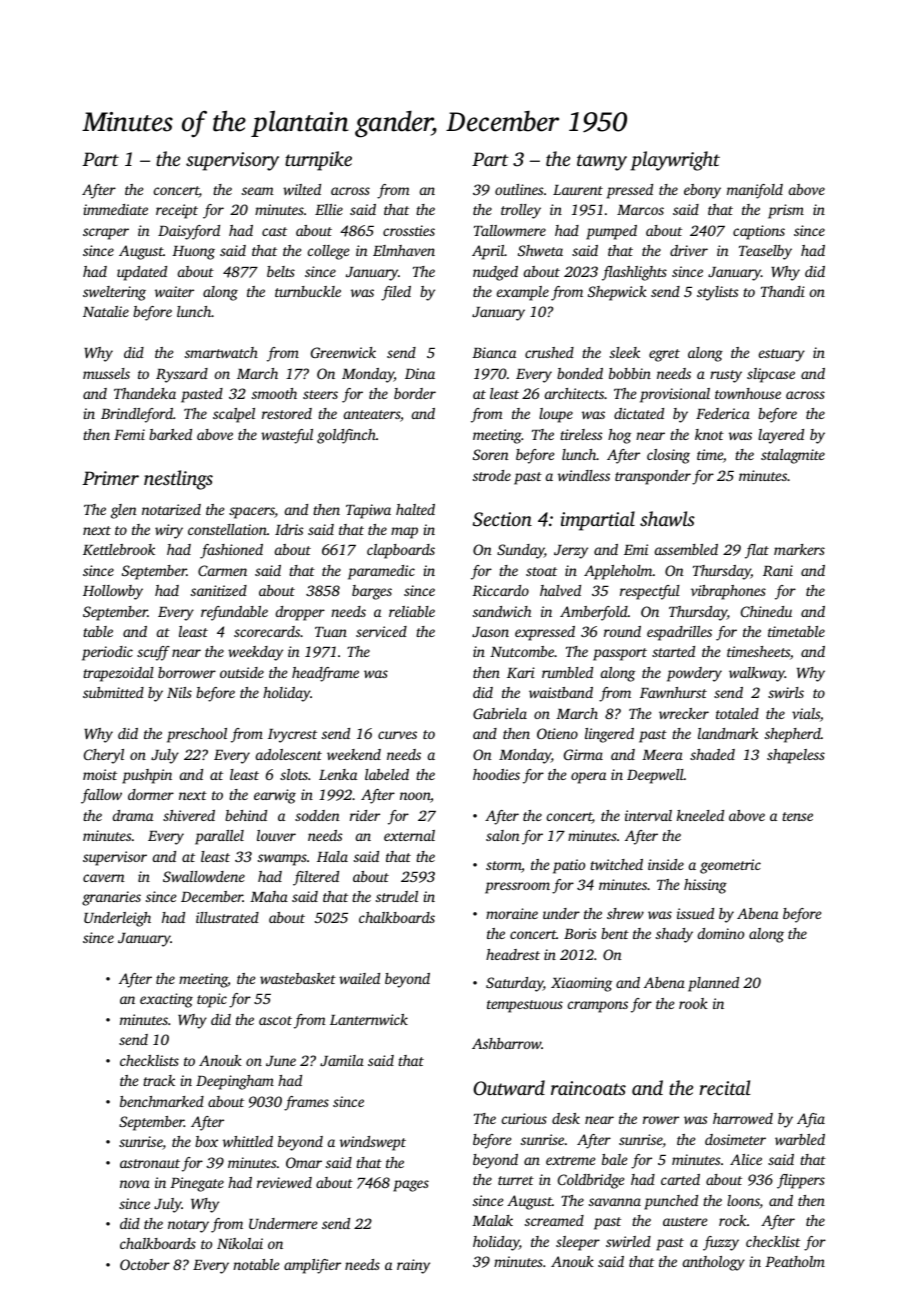  What do you see at coordinates (757, 551) in the page?
I see `flat` at bounding box center [757, 551].
